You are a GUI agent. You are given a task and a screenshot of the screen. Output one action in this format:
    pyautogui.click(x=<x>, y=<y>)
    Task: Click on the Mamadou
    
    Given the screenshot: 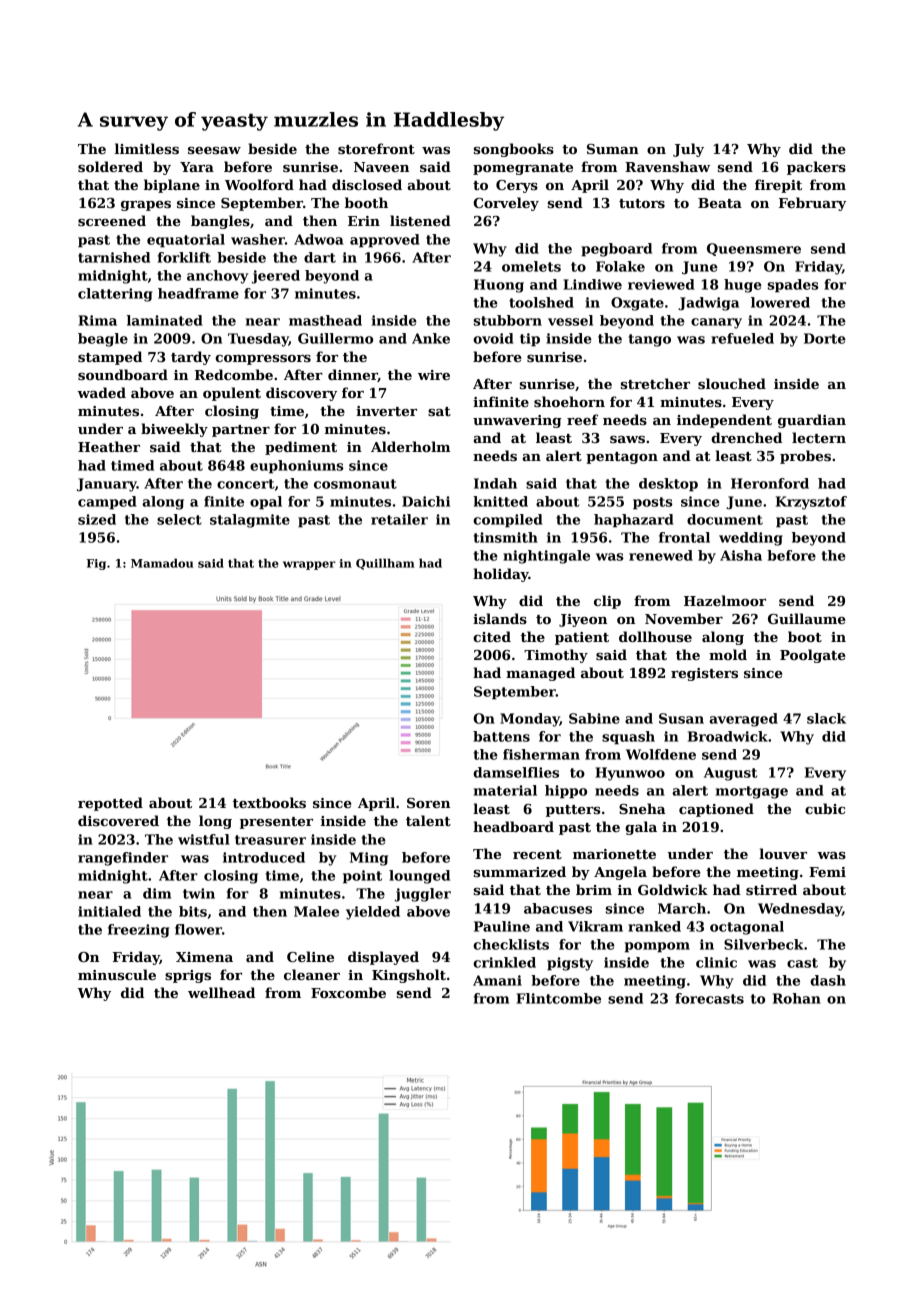 What is the action you would take?
    pyautogui.click(x=162, y=563)
